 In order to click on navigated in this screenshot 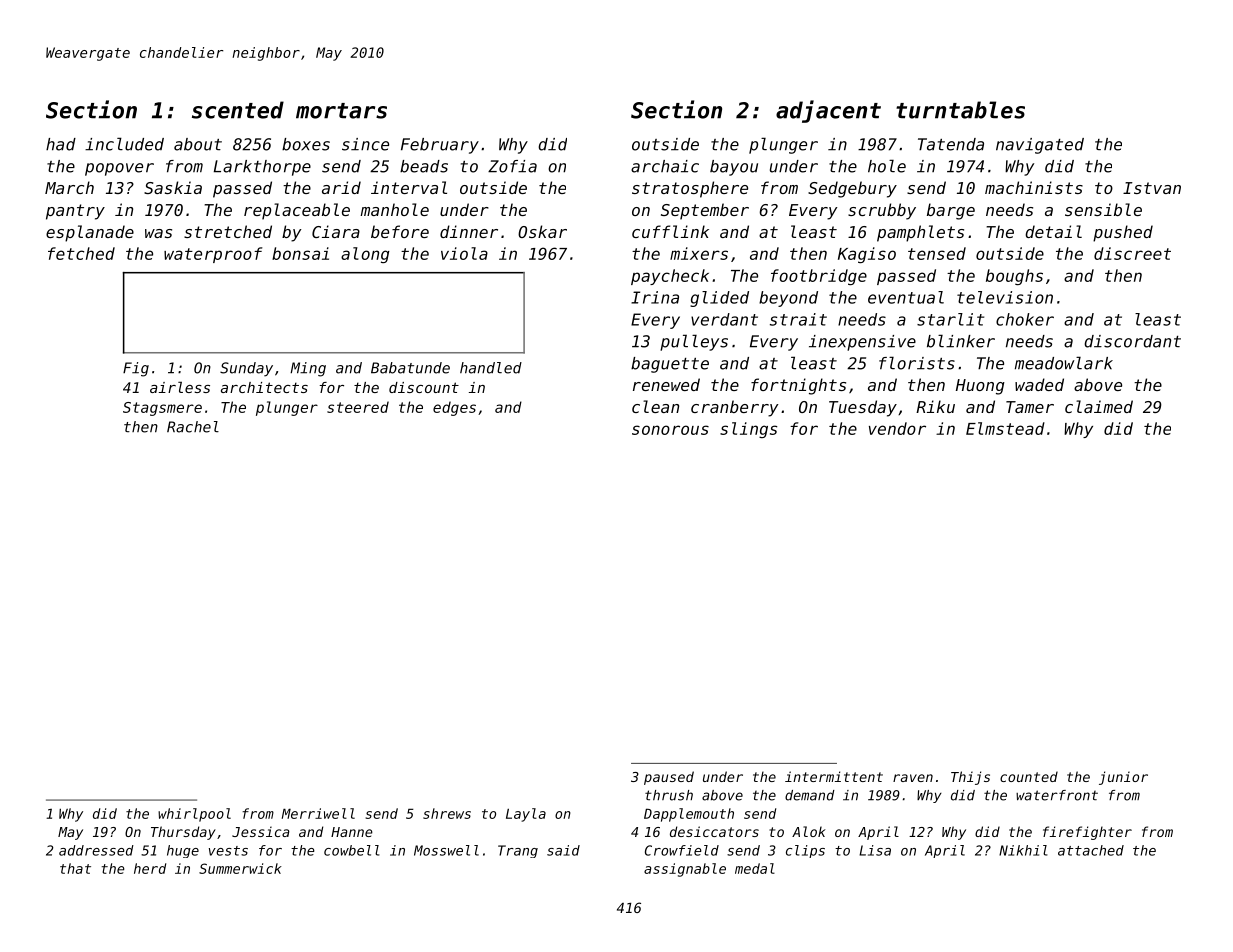, I will do `click(1040, 146)`.
